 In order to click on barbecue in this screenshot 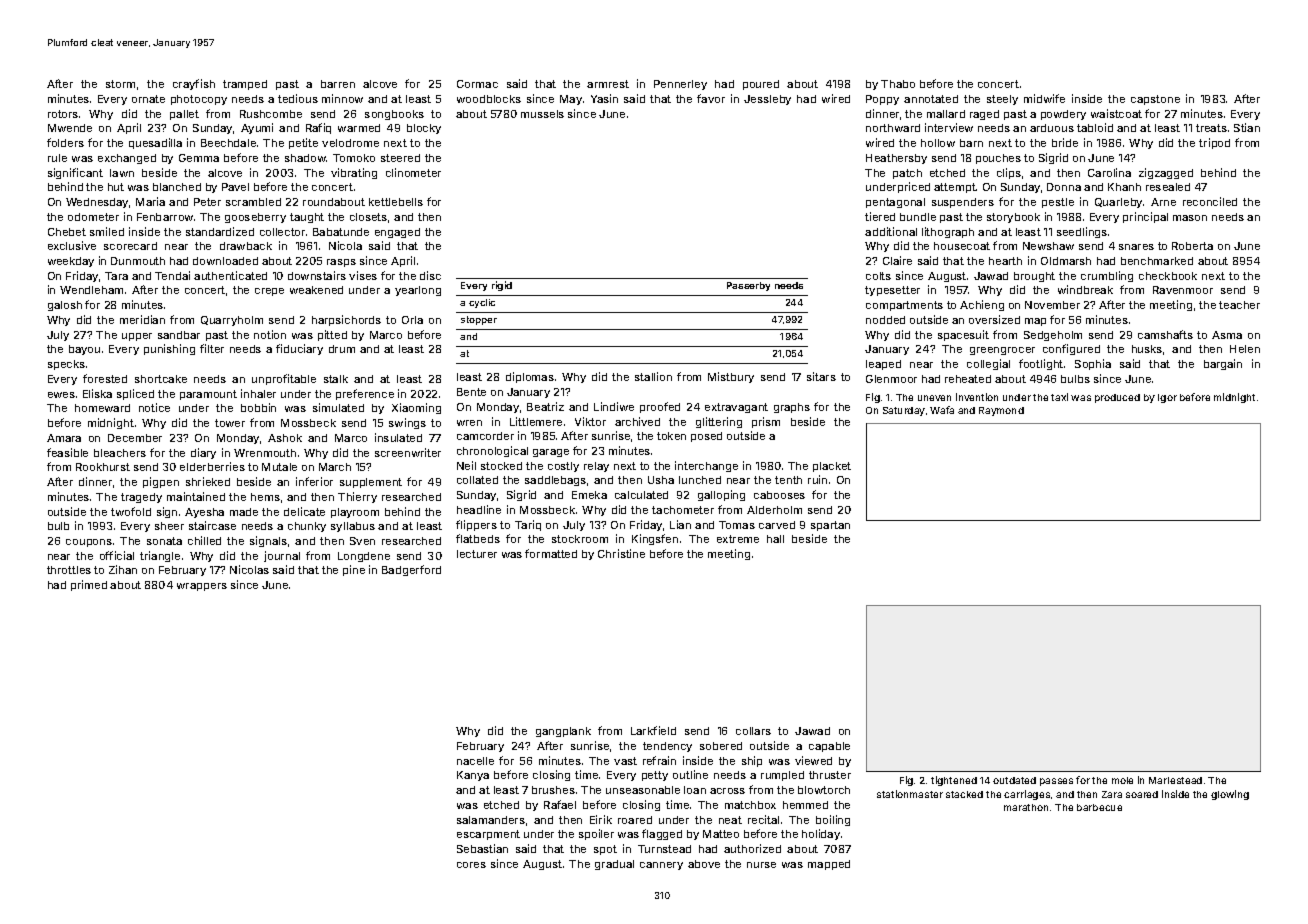, I will do `click(1099, 807)`.
